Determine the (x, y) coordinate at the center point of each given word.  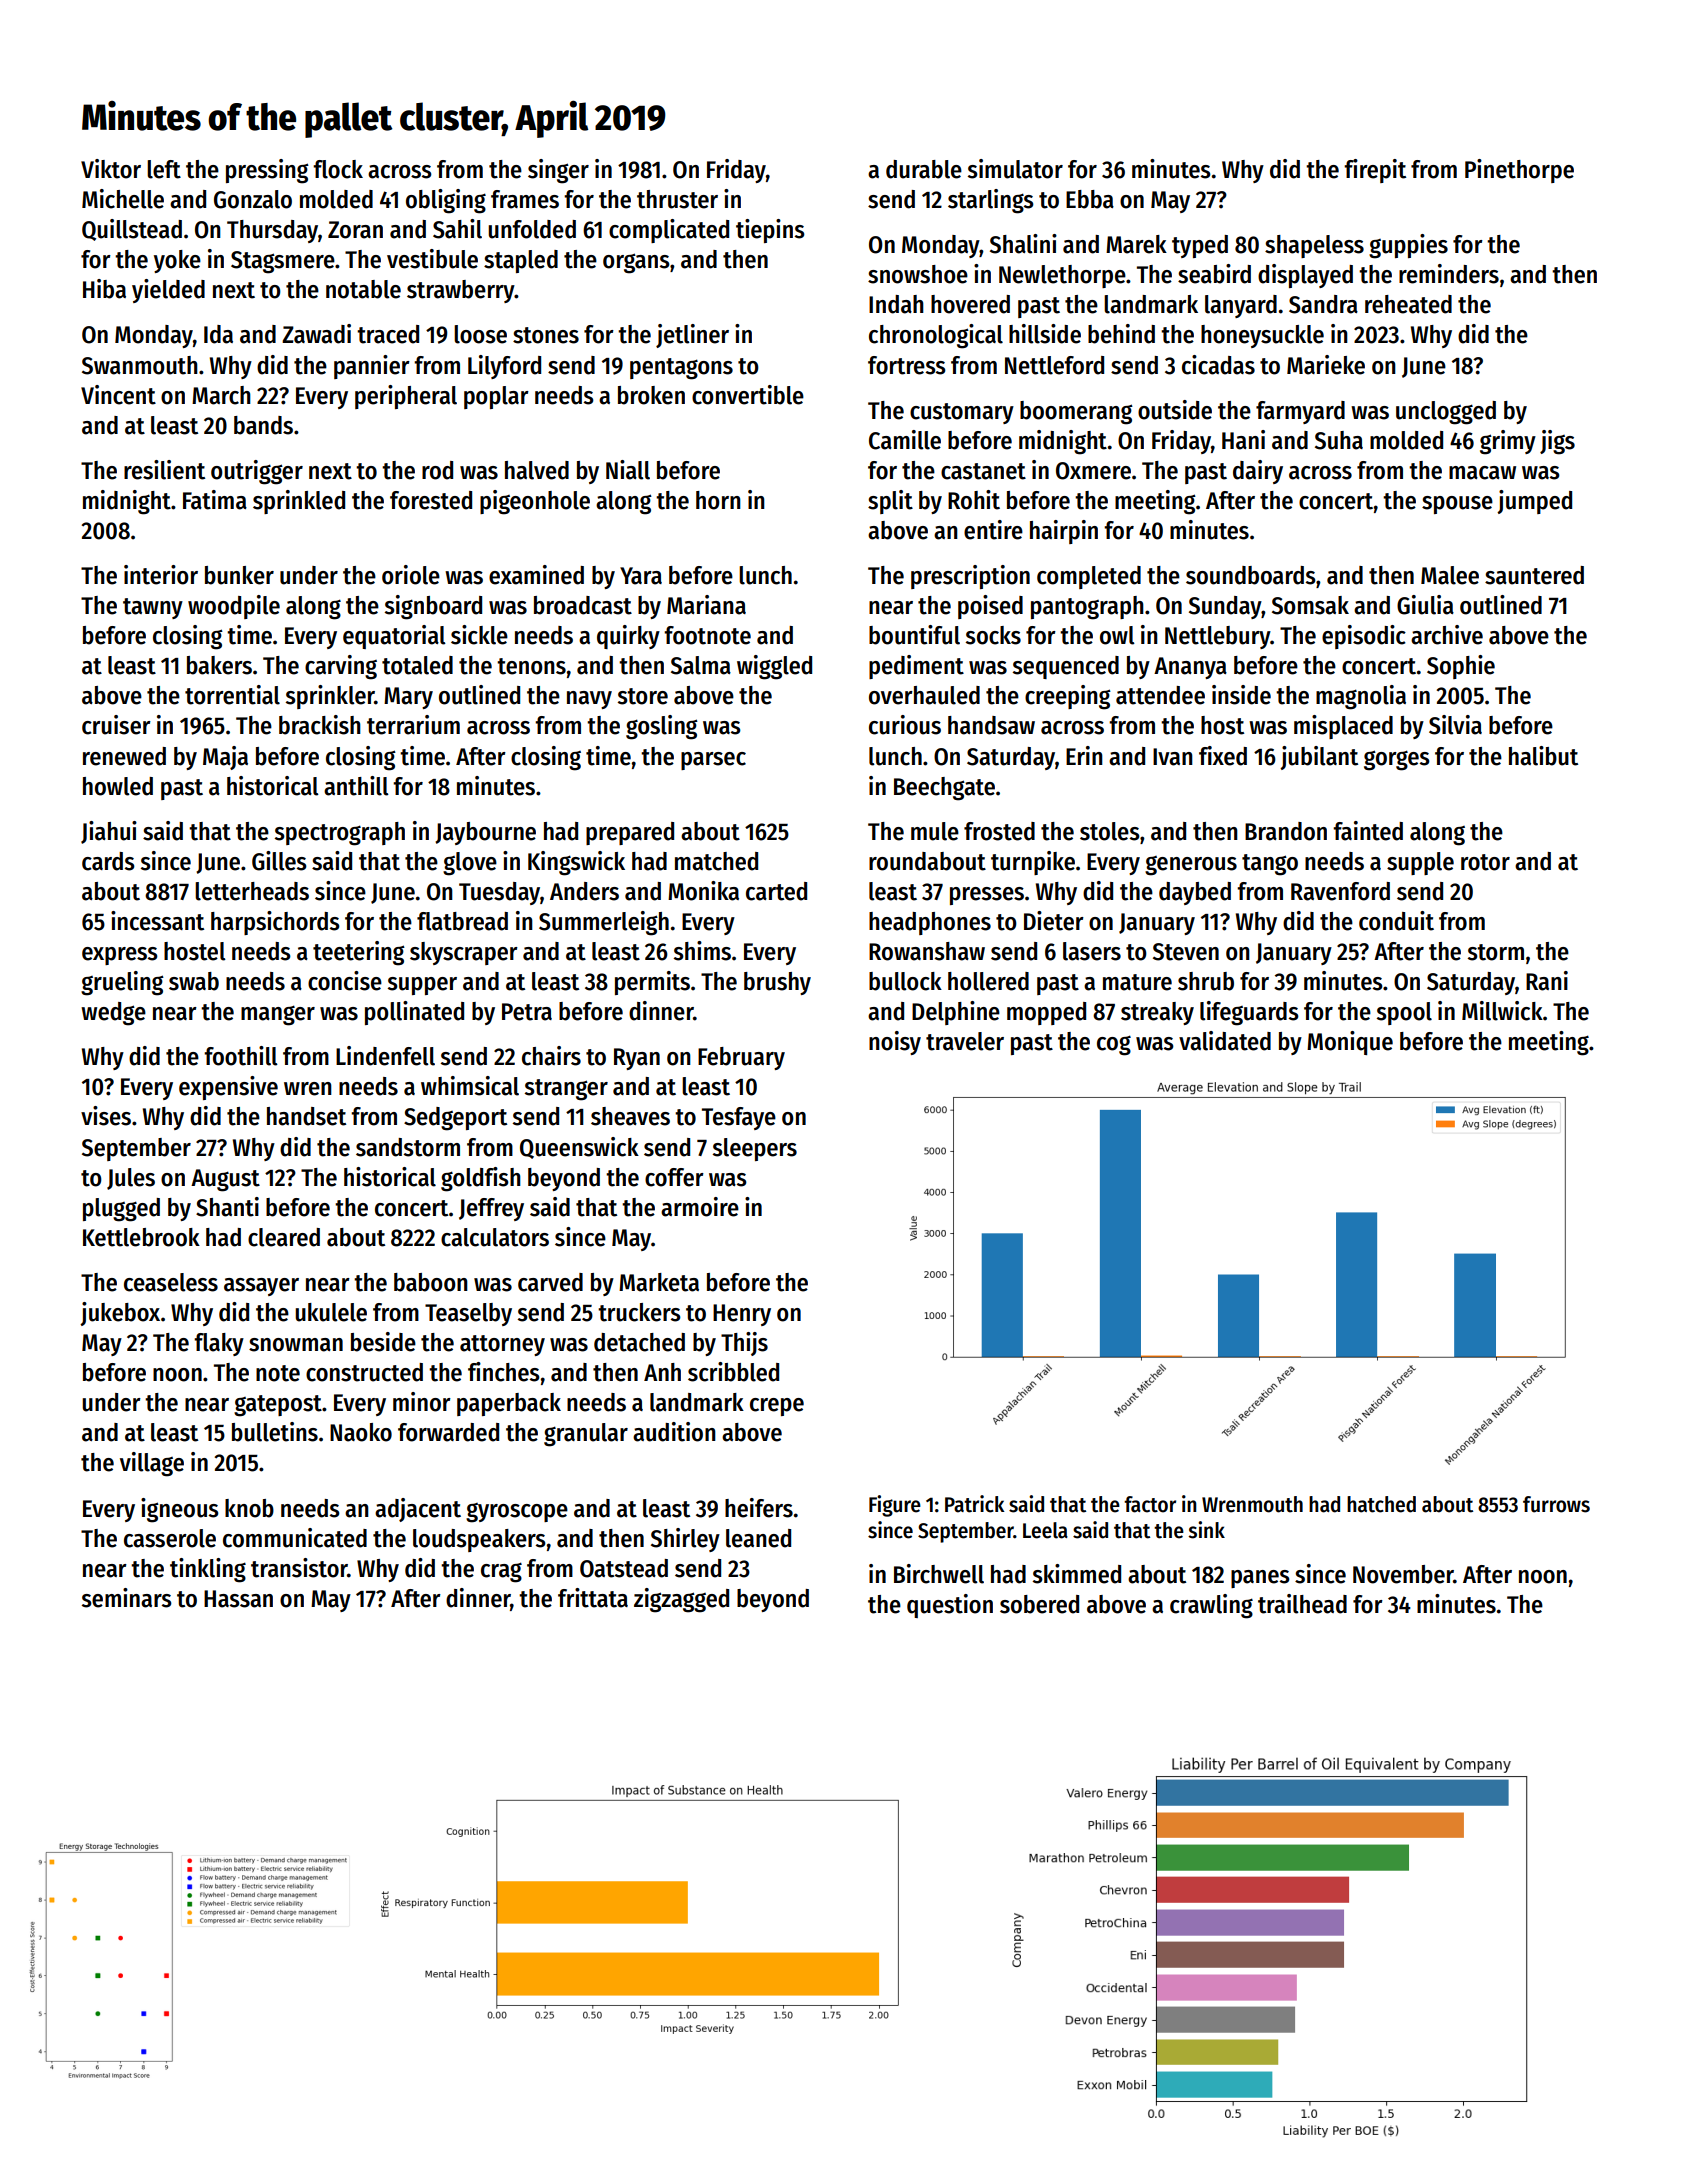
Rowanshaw (927, 951)
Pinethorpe (1519, 171)
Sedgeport (455, 1119)
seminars (127, 1598)
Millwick (1502, 1011)
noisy (895, 1043)
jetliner (692, 336)
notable (363, 289)
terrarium (413, 725)
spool (1404, 1013)
